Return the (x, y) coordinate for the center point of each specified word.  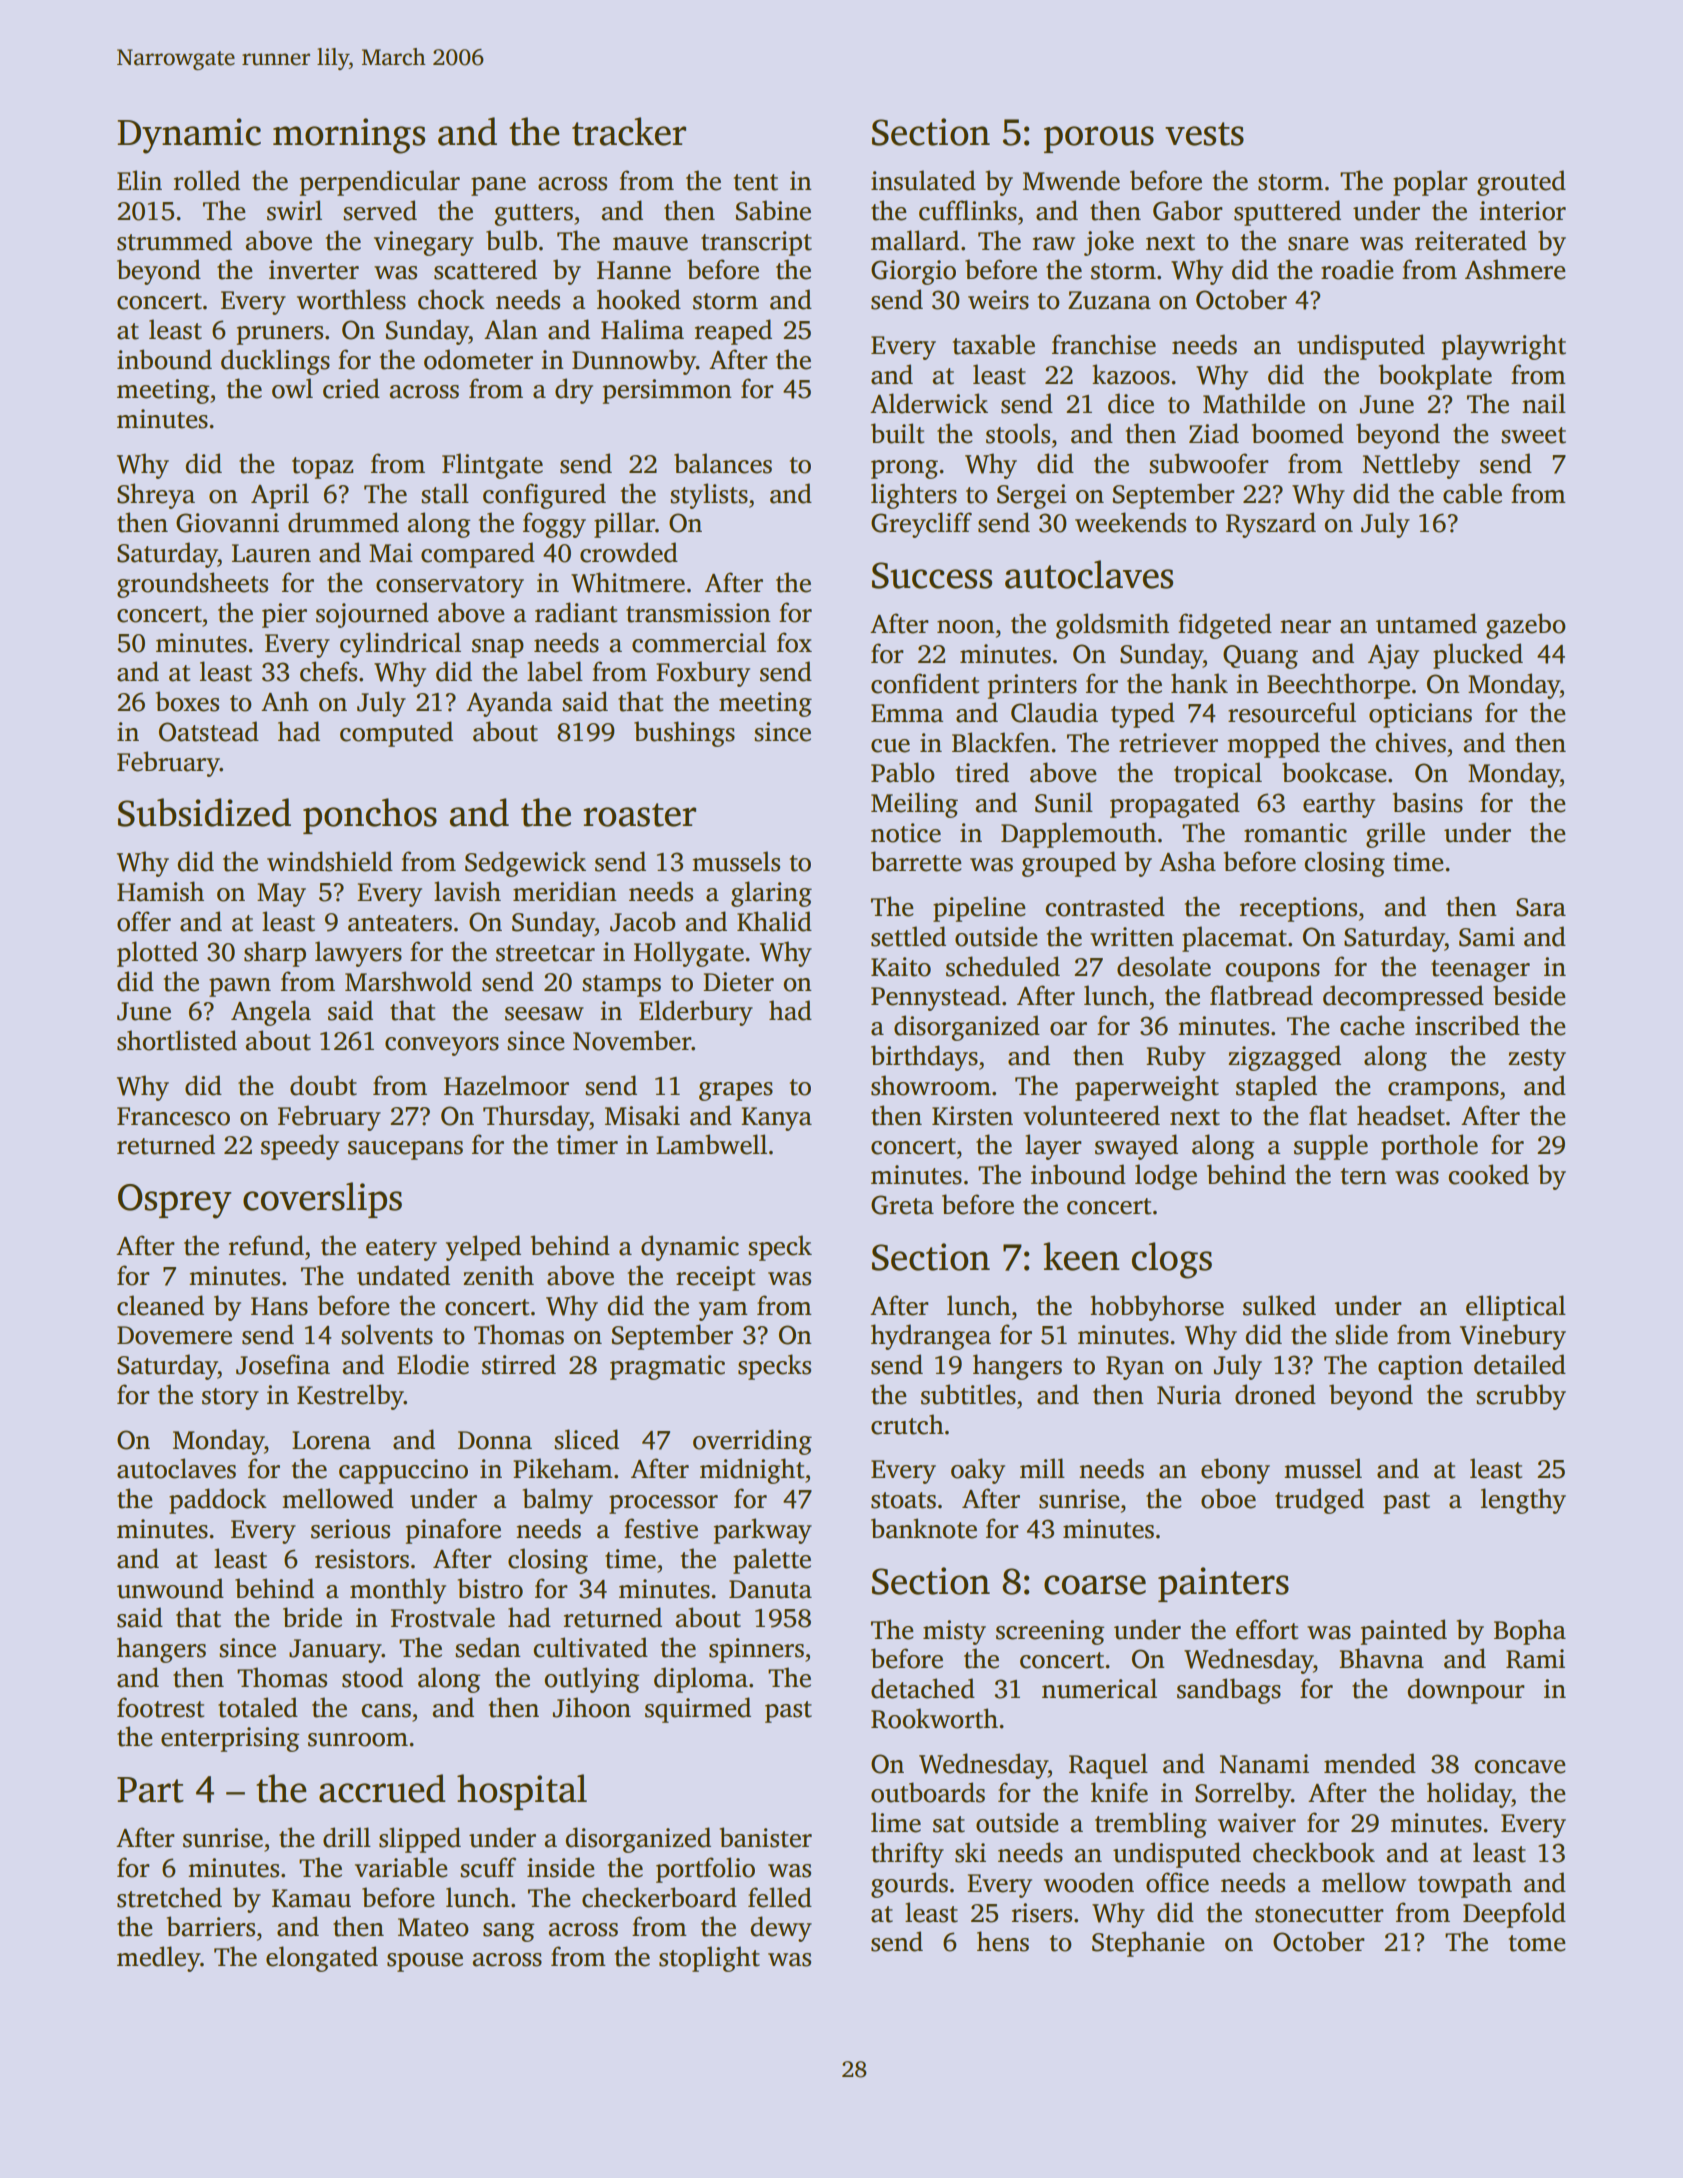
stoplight (709, 1959)
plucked (1478, 656)
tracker (629, 131)
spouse (425, 1962)
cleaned (160, 1305)
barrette (916, 861)
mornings (349, 136)
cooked (1488, 1174)
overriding (752, 1442)
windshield (330, 861)
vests (1204, 134)
